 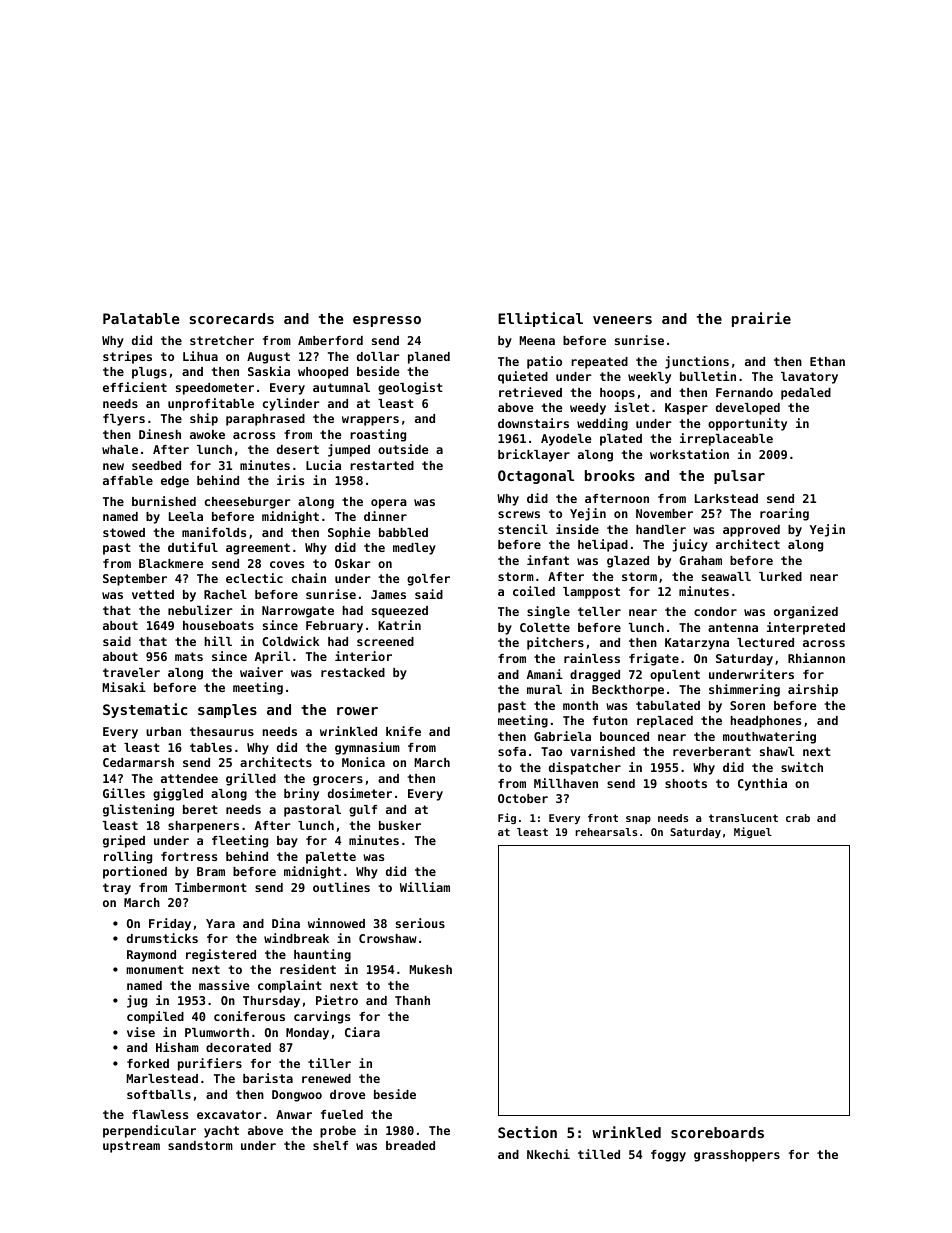 I want to click on Palatable, so click(x=141, y=318).
